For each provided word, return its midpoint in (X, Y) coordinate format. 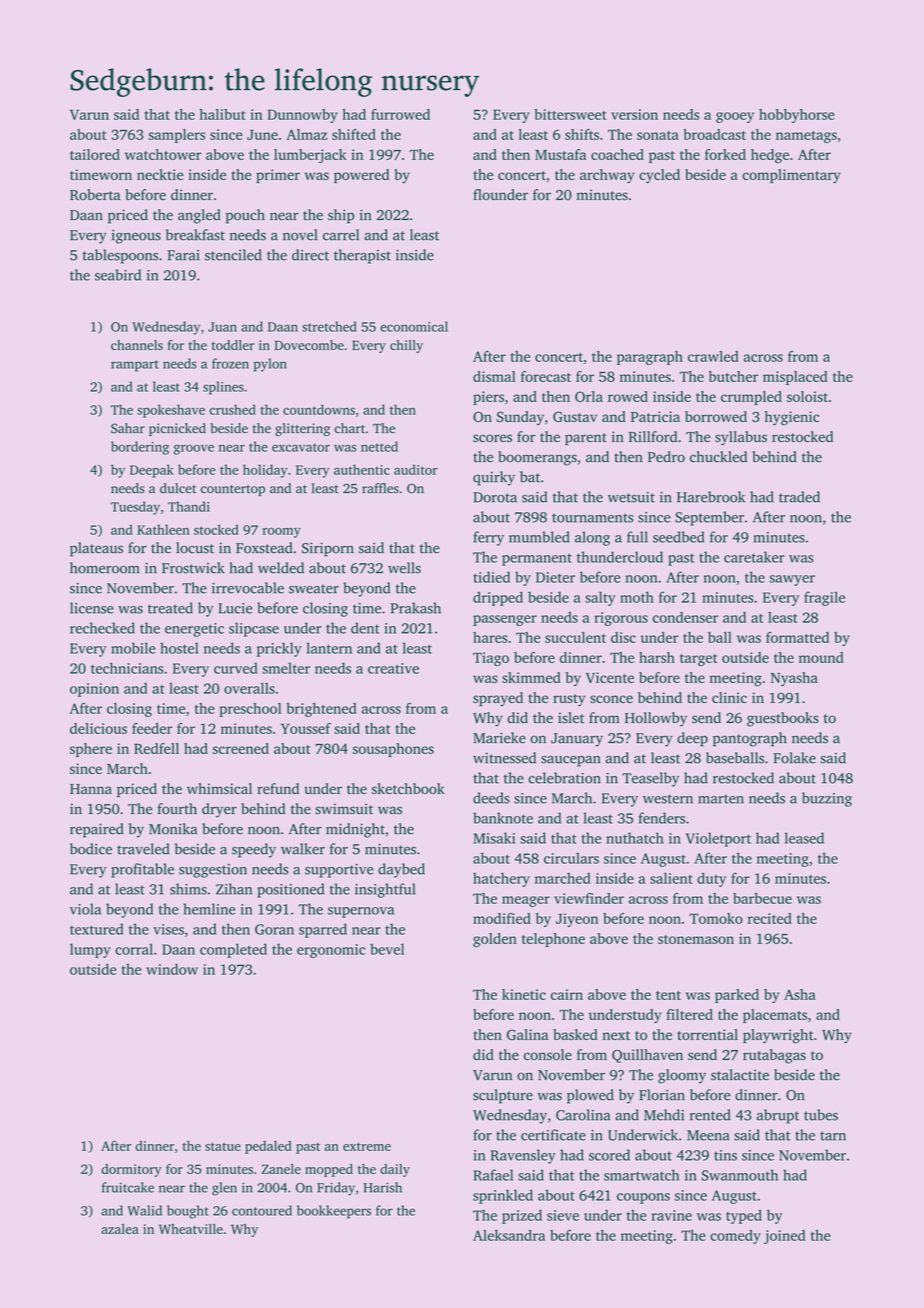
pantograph (750, 739)
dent (365, 628)
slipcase (254, 629)
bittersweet (570, 114)
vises (168, 929)
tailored (95, 154)
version (634, 114)
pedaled (268, 1147)
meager (526, 901)
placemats (775, 1016)
